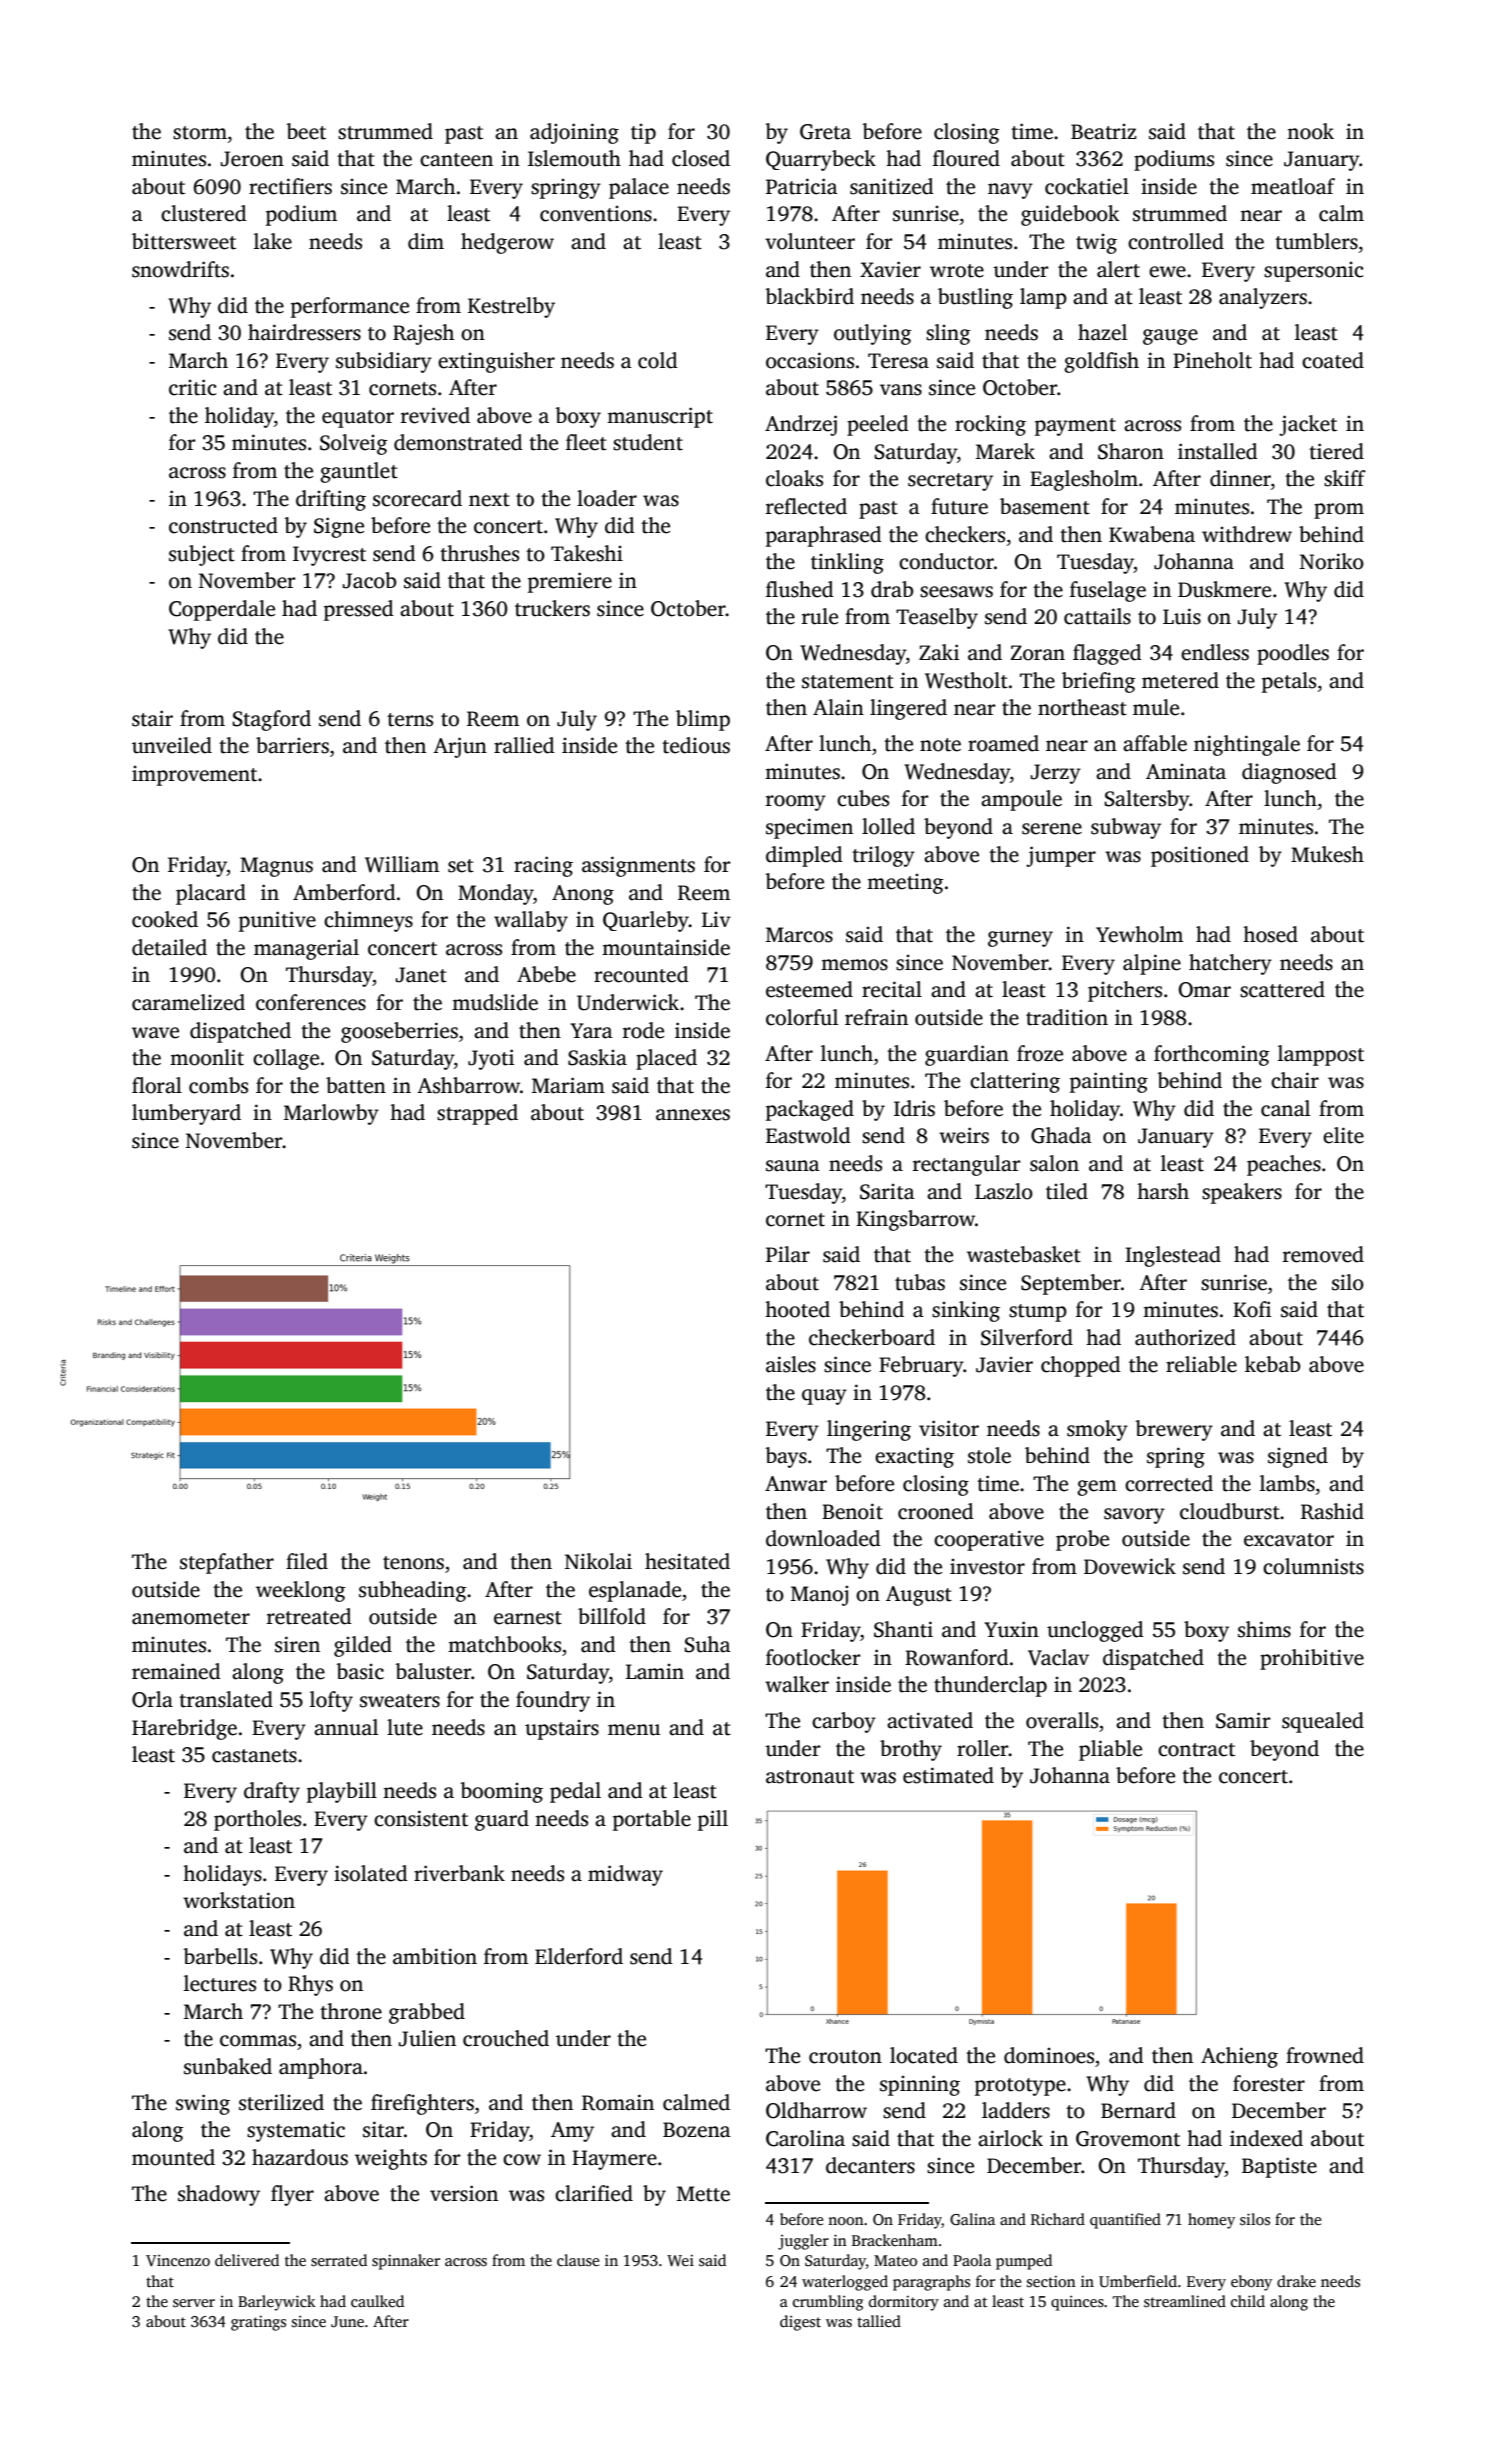  Describe the element at coordinates (574, 133) in the screenshot. I see `adjoining` at that location.
